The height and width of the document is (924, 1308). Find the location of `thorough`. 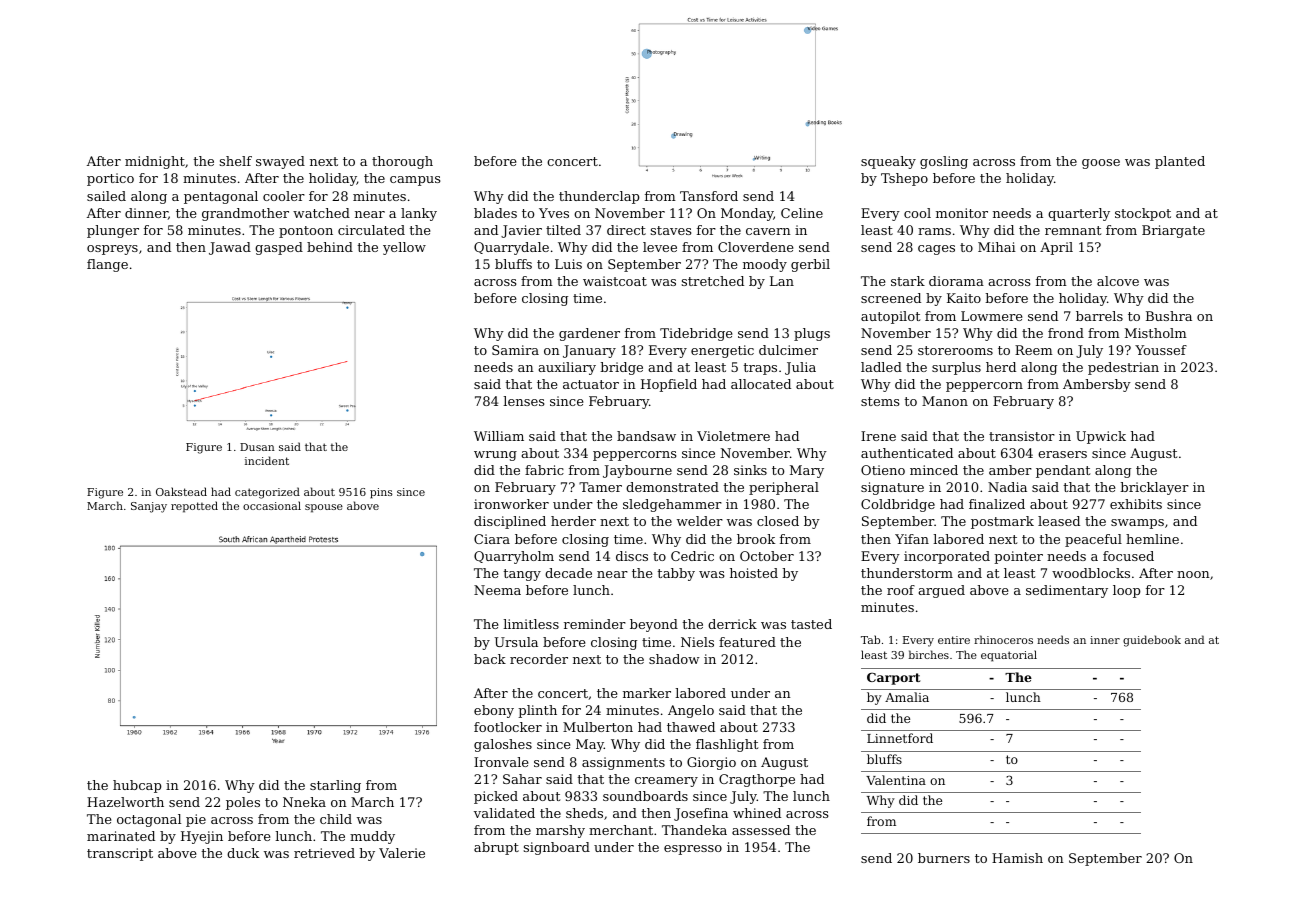

thorough is located at coordinates (402, 162).
